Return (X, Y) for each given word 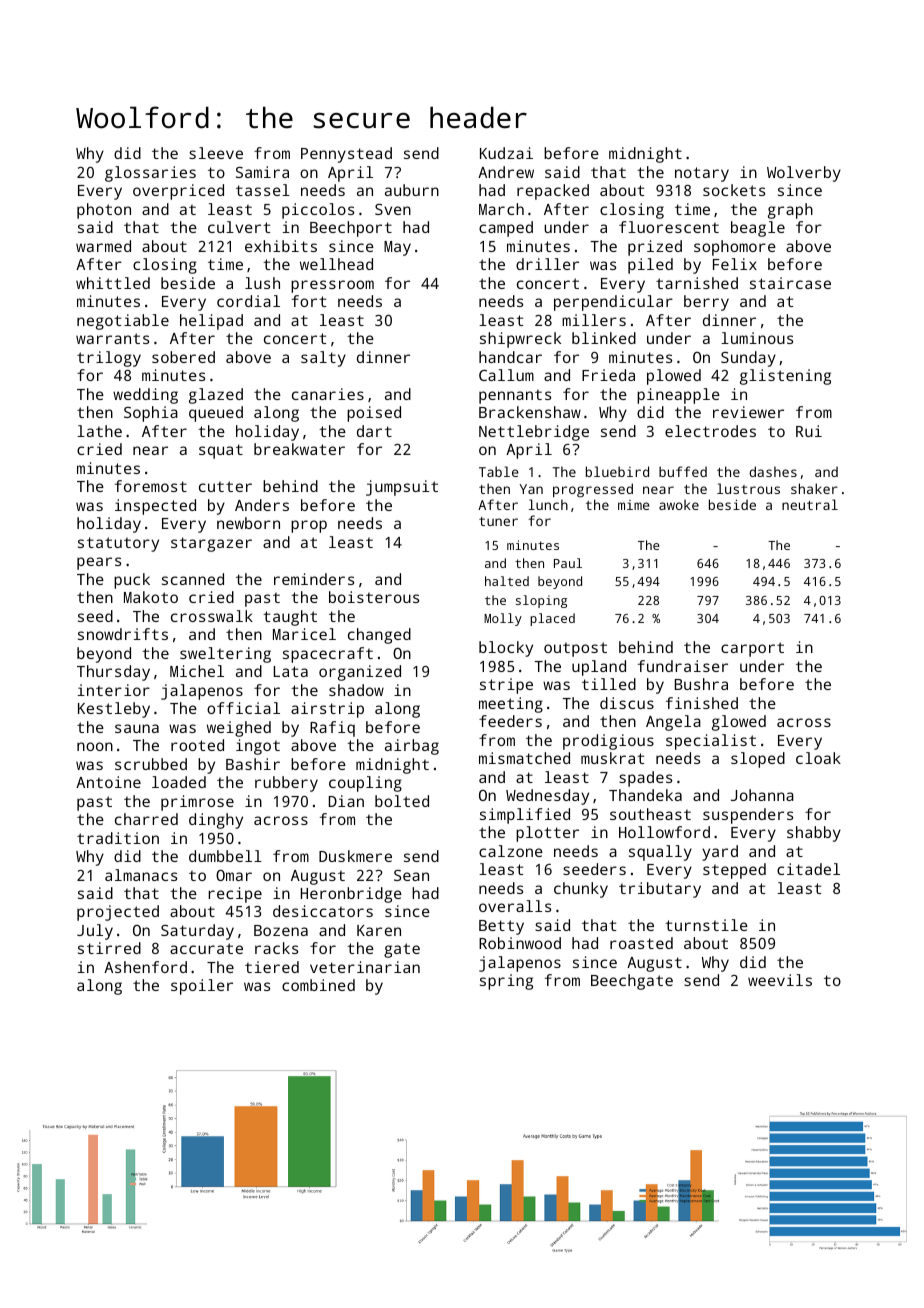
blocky (506, 649)
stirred (109, 948)
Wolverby (804, 174)
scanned (193, 579)
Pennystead (346, 155)
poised (374, 414)
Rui (809, 431)
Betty (501, 927)
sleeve (216, 153)
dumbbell (225, 856)
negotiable (123, 322)
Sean (411, 875)
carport (752, 649)
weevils (780, 980)
